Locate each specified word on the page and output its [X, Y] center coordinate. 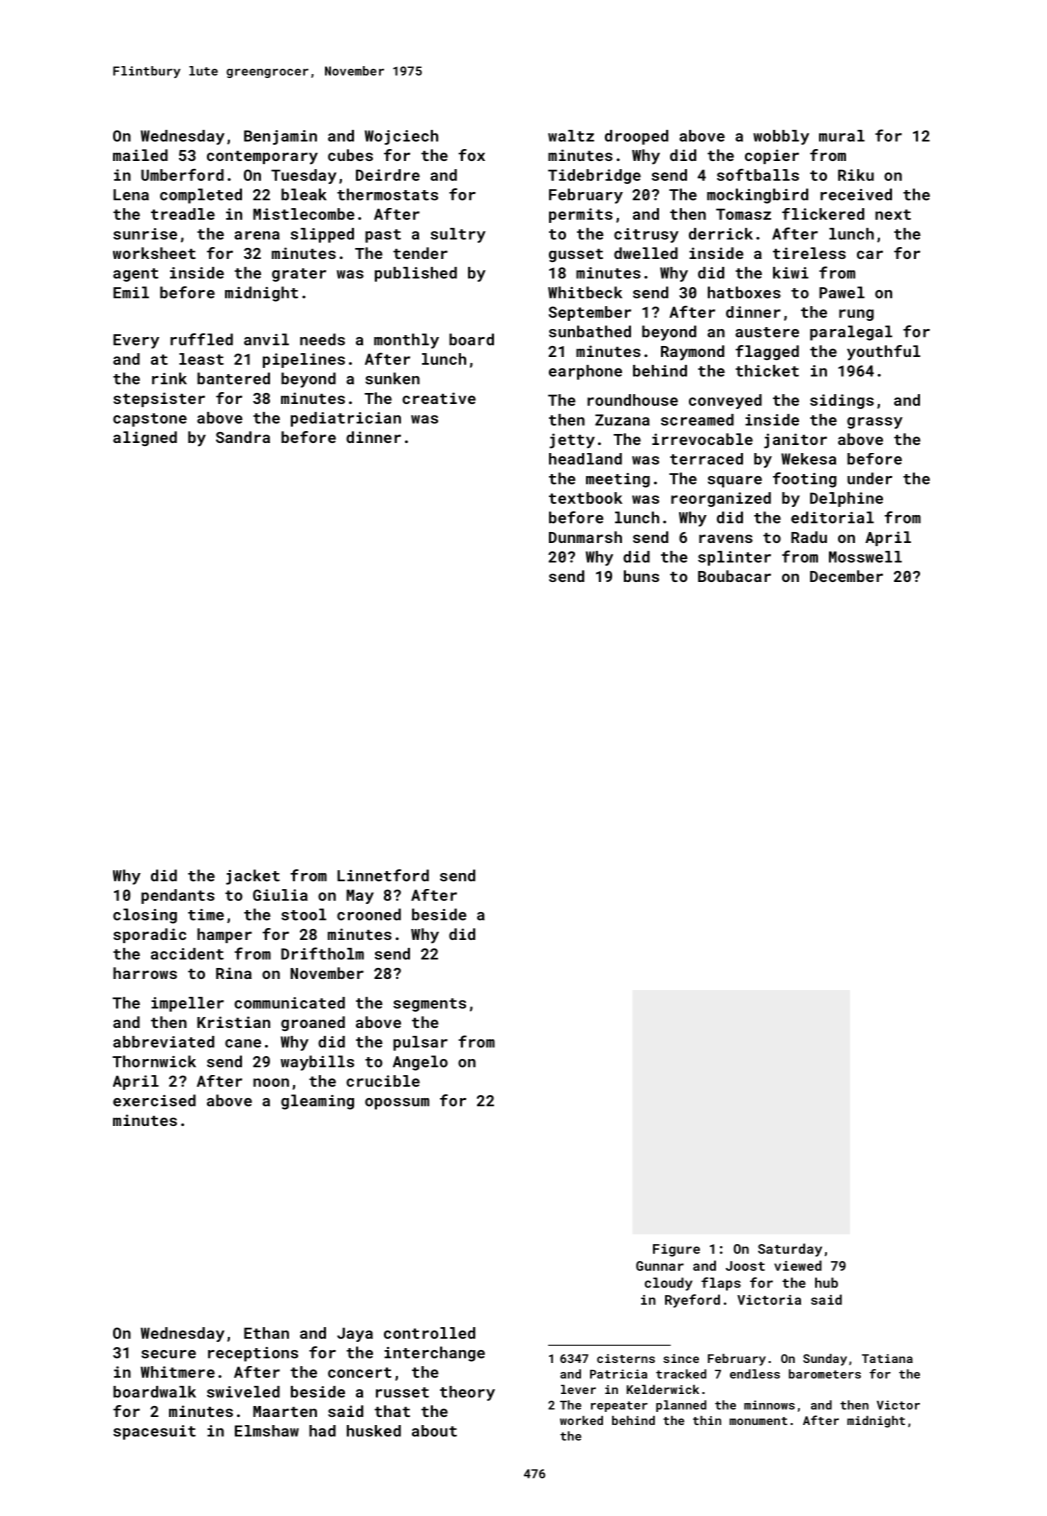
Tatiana [887, 1358]
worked [581, 1420]
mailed [140, 155]
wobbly [781, 137]
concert [359, 1372]
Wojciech [401, 137]
